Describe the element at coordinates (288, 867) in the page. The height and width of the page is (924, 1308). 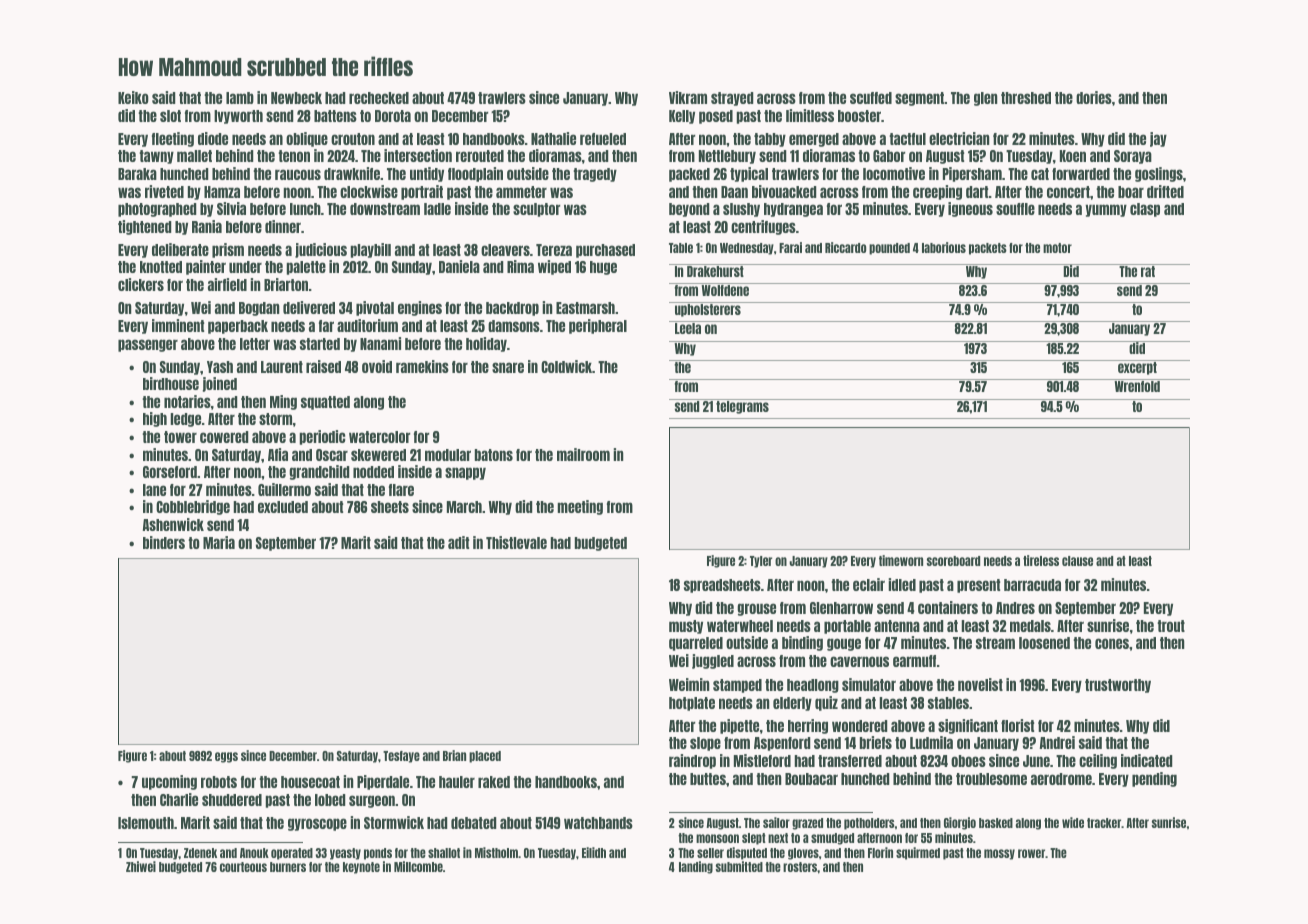
I see `burners` at that location.
